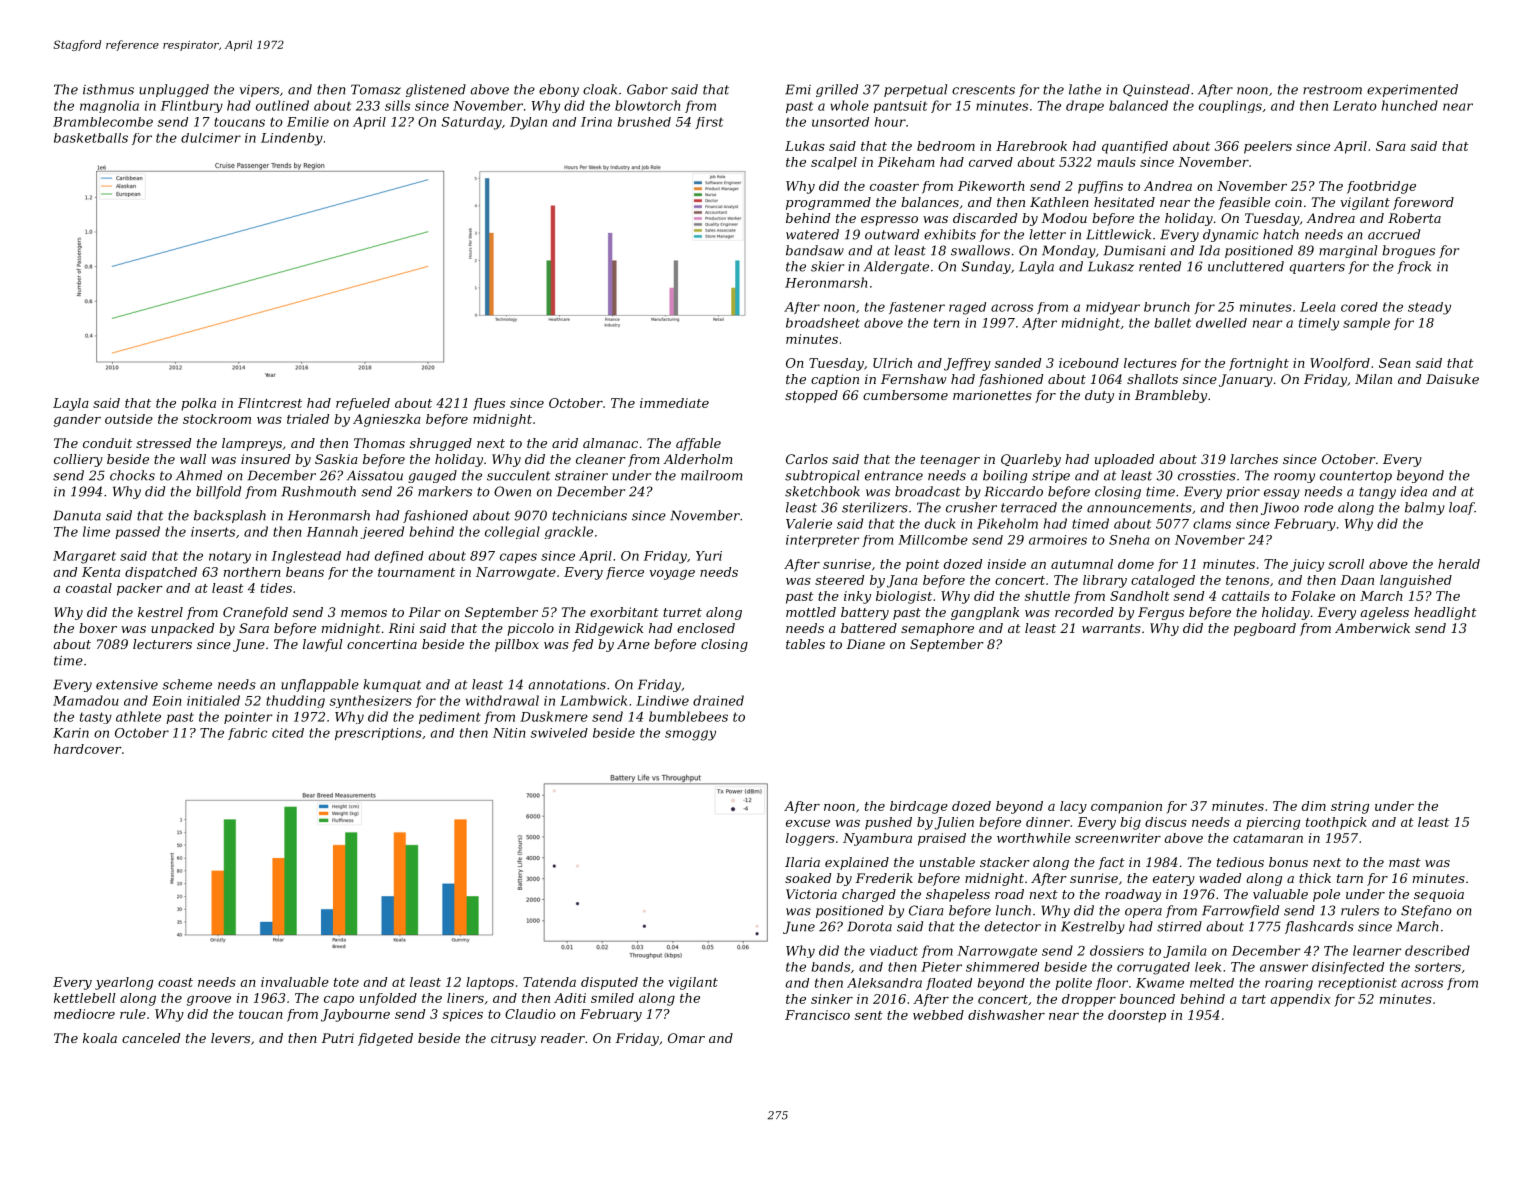  I want to click on Lindenby, so click(292, 139).
